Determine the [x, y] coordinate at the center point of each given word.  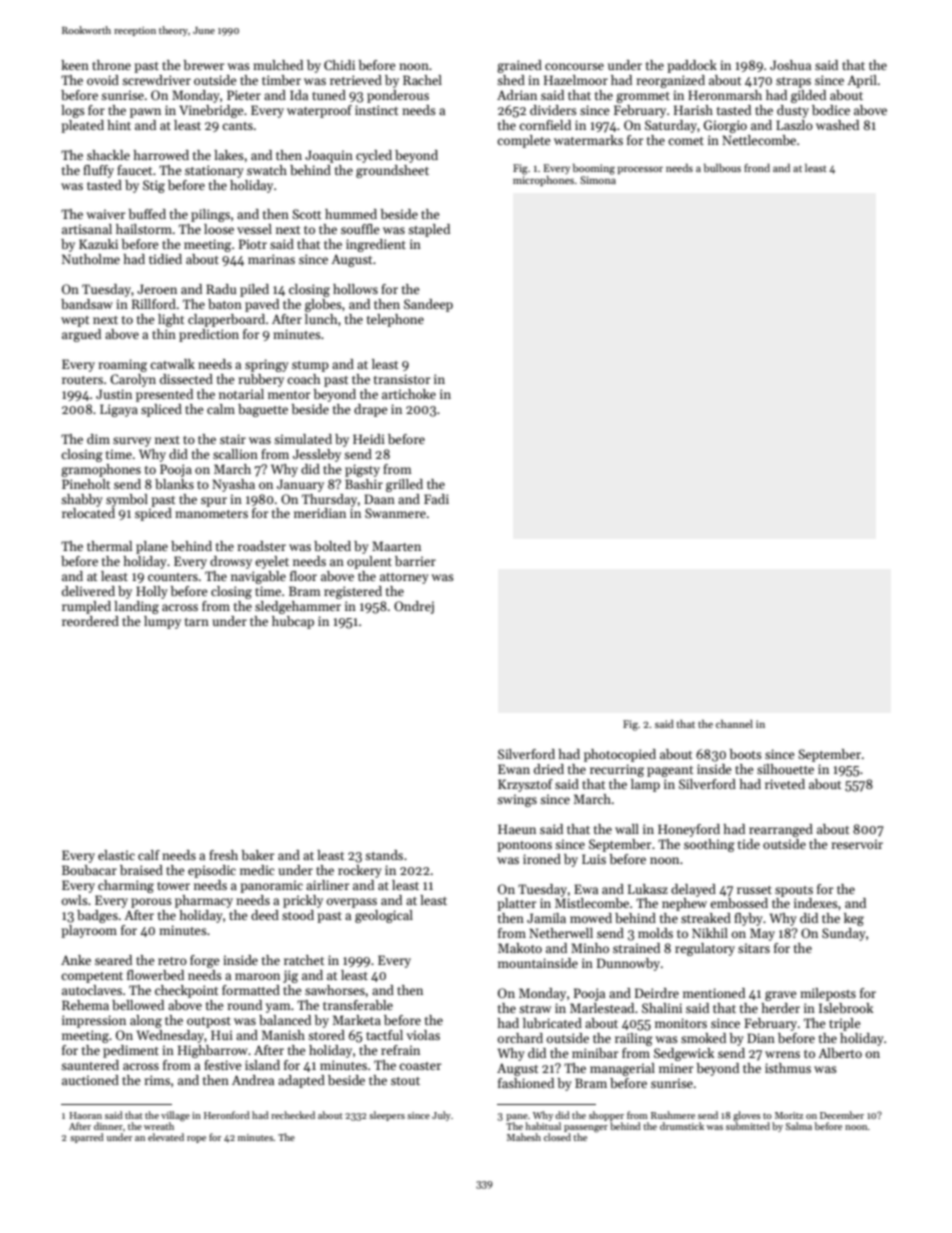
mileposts [828, 994]
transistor [402, 379]
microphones [543, 181]
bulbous [722, 168]
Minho [590, 948]
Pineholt [86, 484]
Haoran [85, 1115]
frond [757, 168]
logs [73, 111]
